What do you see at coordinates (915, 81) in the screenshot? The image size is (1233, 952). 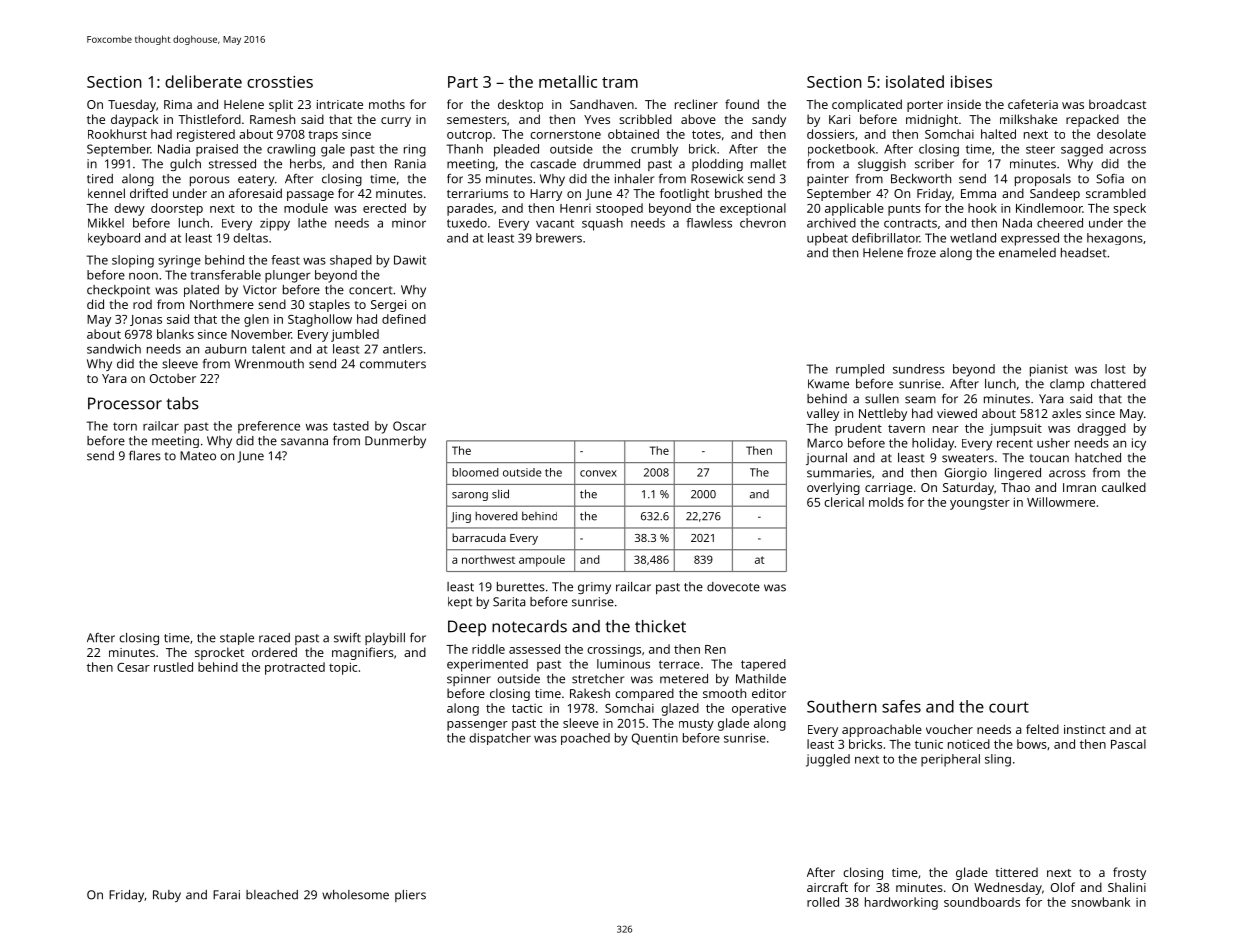 I see `isolated` at bounding box center [915, 81].
